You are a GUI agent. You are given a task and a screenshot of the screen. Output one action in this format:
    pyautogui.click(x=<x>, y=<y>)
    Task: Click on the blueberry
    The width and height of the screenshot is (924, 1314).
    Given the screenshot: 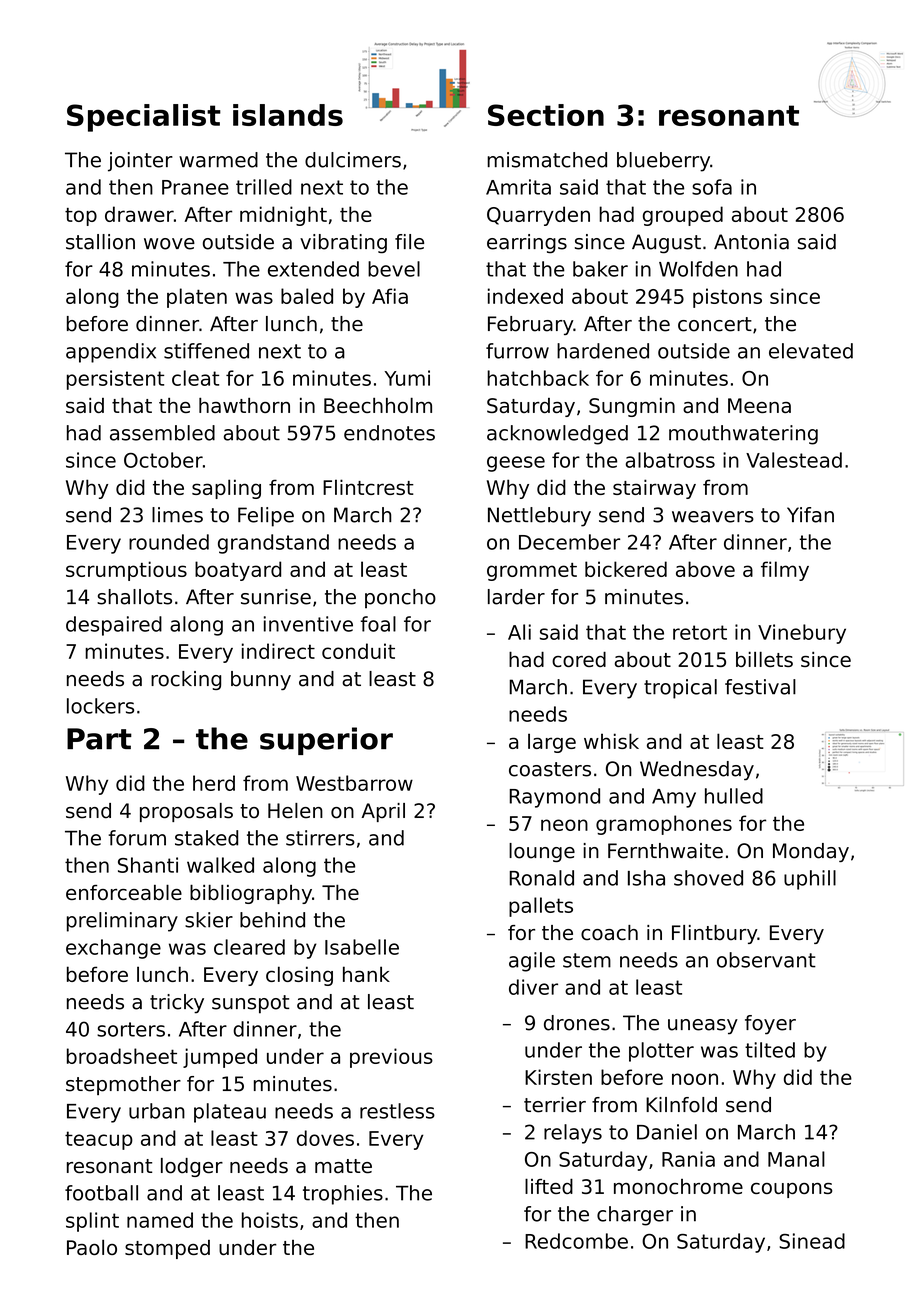 What is the action you would take?
    pyautogui.click(x=663, y=162)
